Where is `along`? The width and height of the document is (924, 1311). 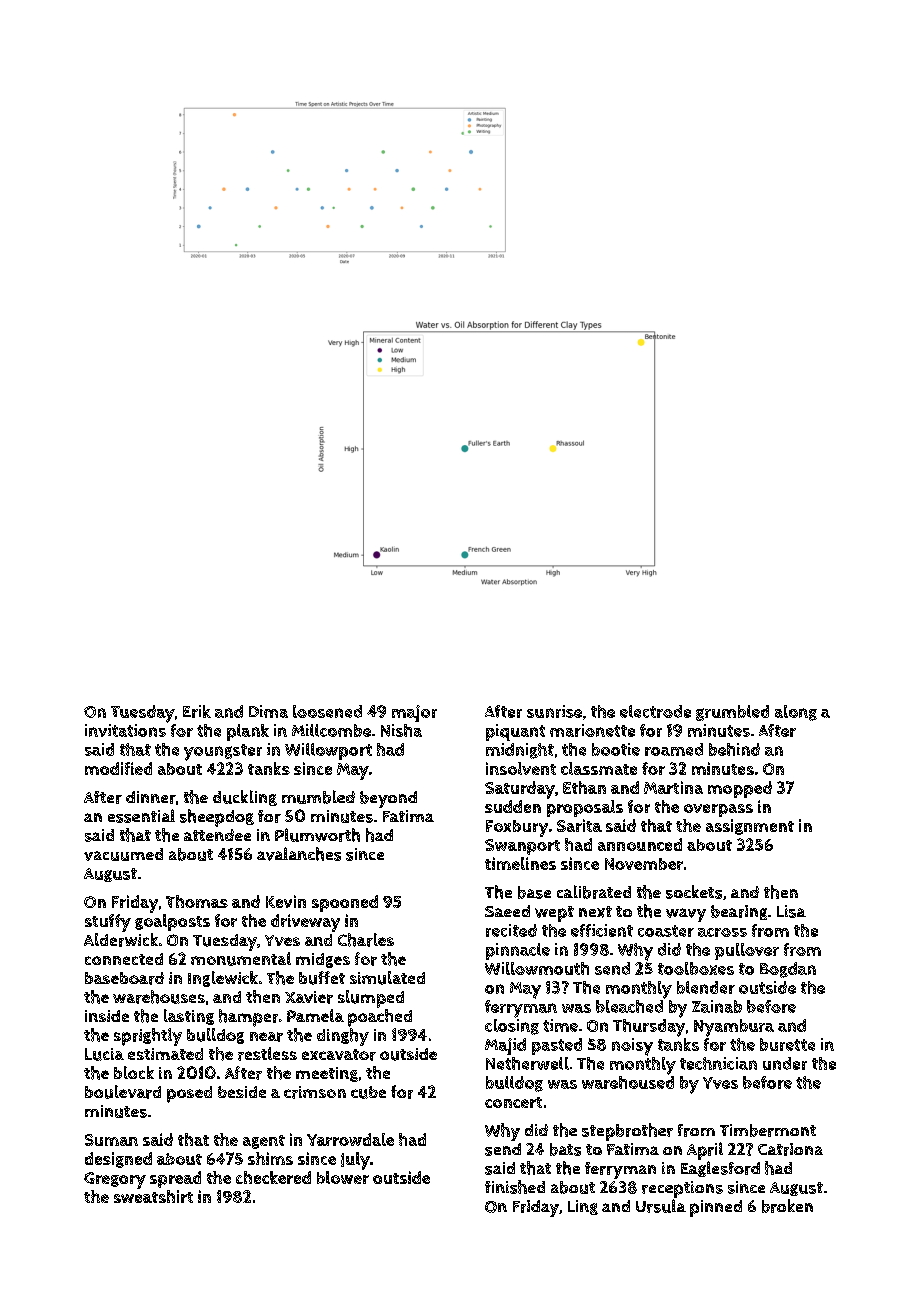
along is located at coordinates (796, 713).
